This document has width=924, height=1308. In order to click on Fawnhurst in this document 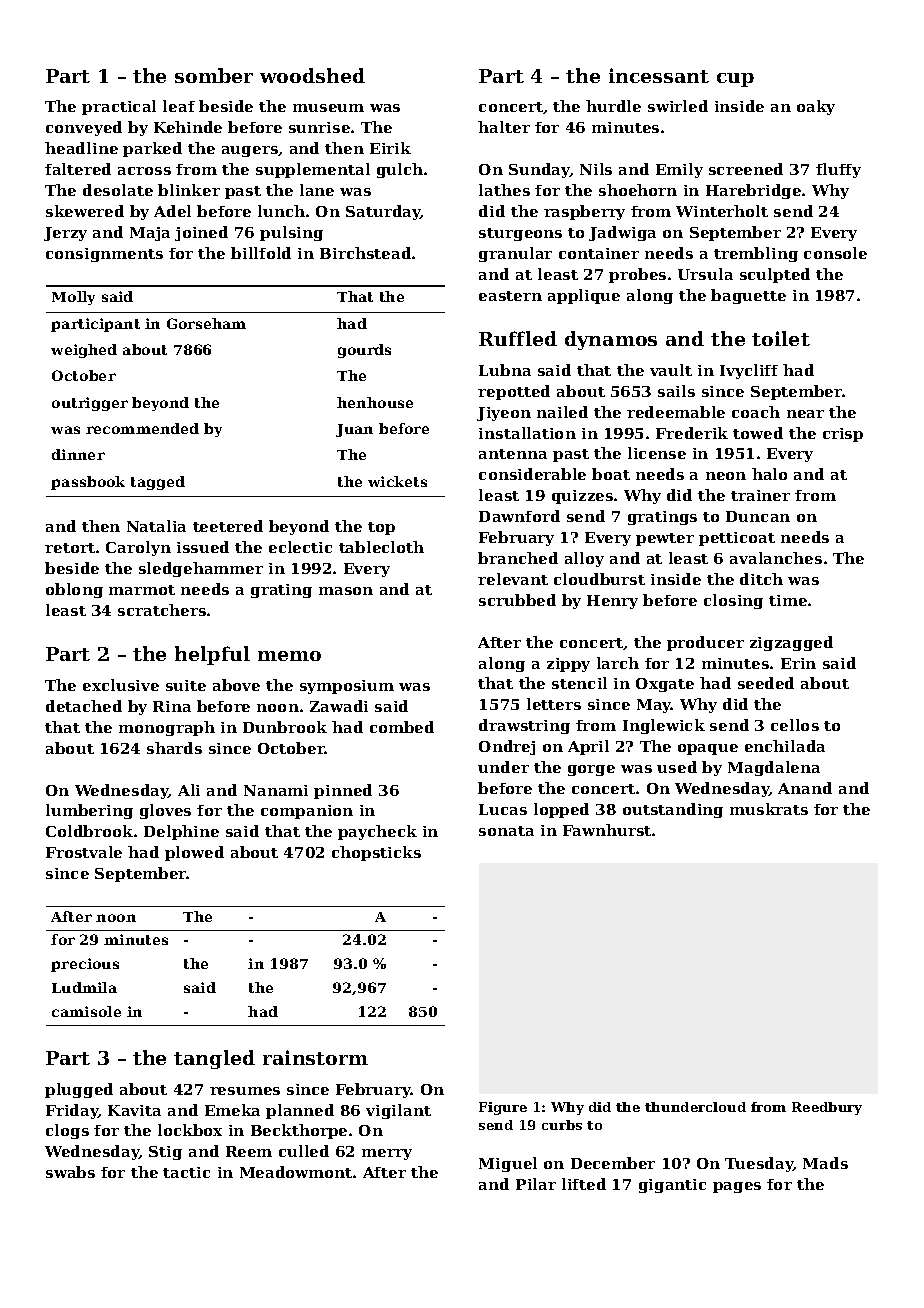, I will do `click(607, 830)`.
